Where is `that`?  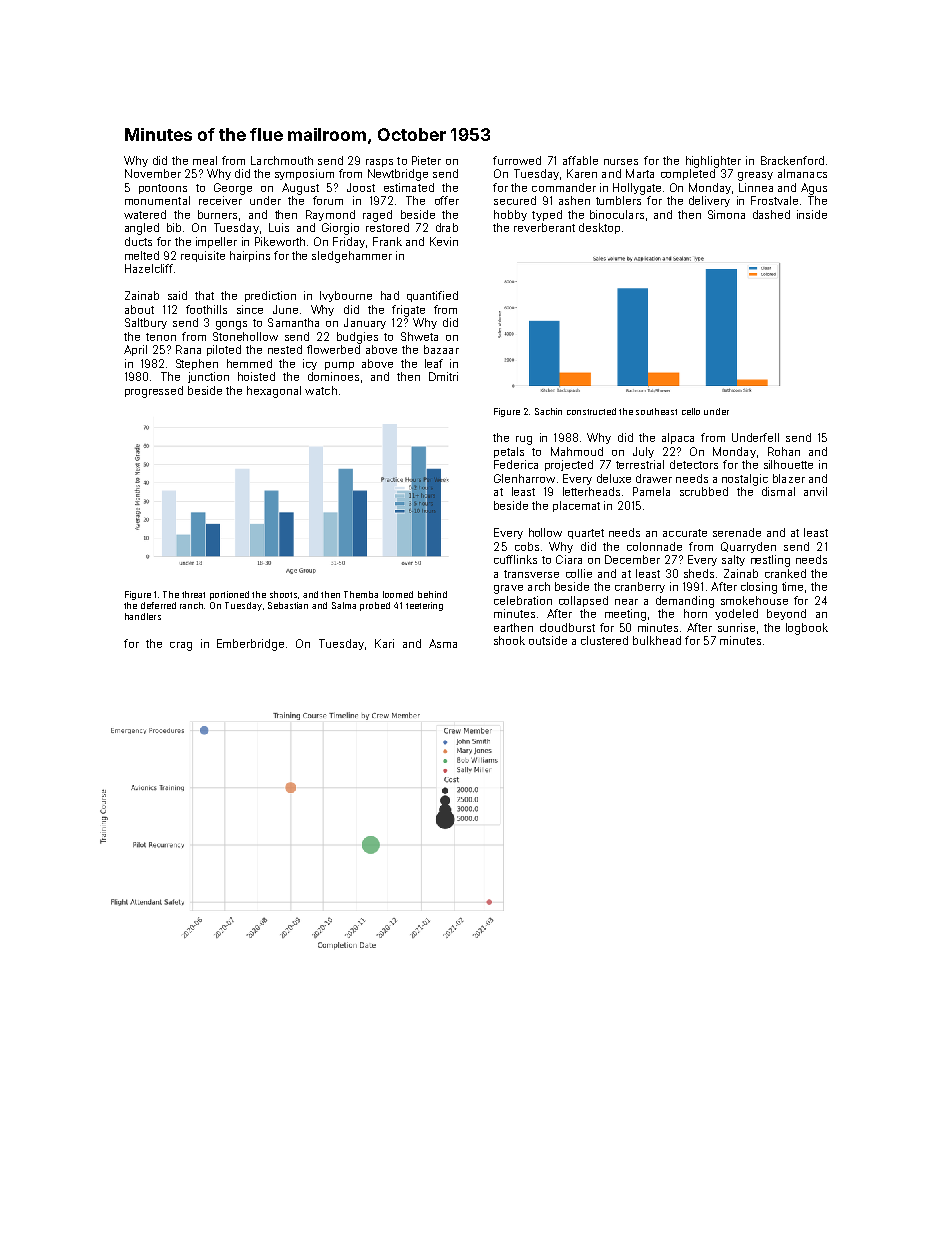 that is located at coordinates (204, 295).
